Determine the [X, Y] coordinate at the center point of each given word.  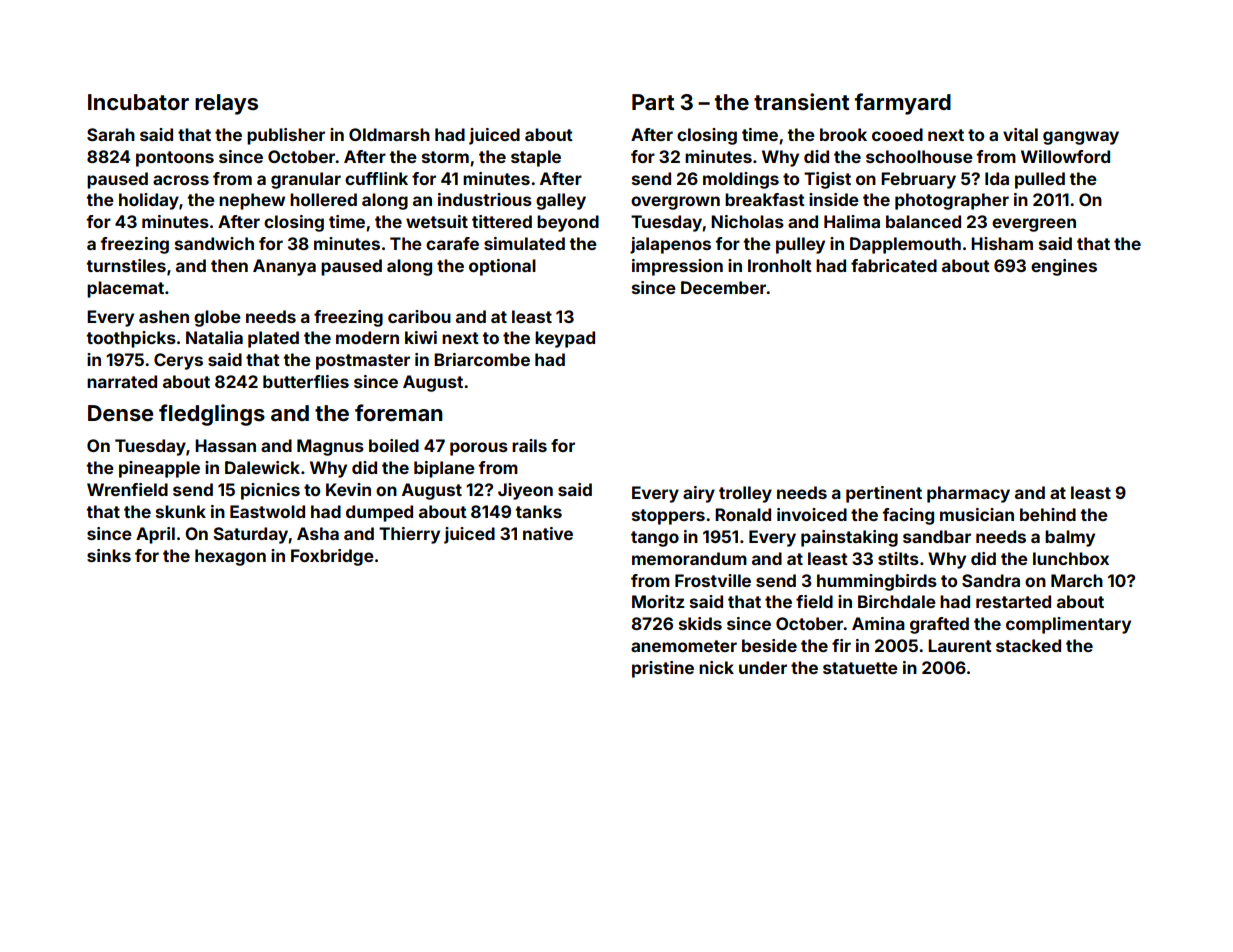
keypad [565, 339]
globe [217, 318]
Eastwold [267, 511]
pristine [663, 669]
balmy [1070, 538]
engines [1064, 267]
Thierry [409, 535]
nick [716, 667]
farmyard [903, 104]
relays [226, 104]
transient [801, 101]
